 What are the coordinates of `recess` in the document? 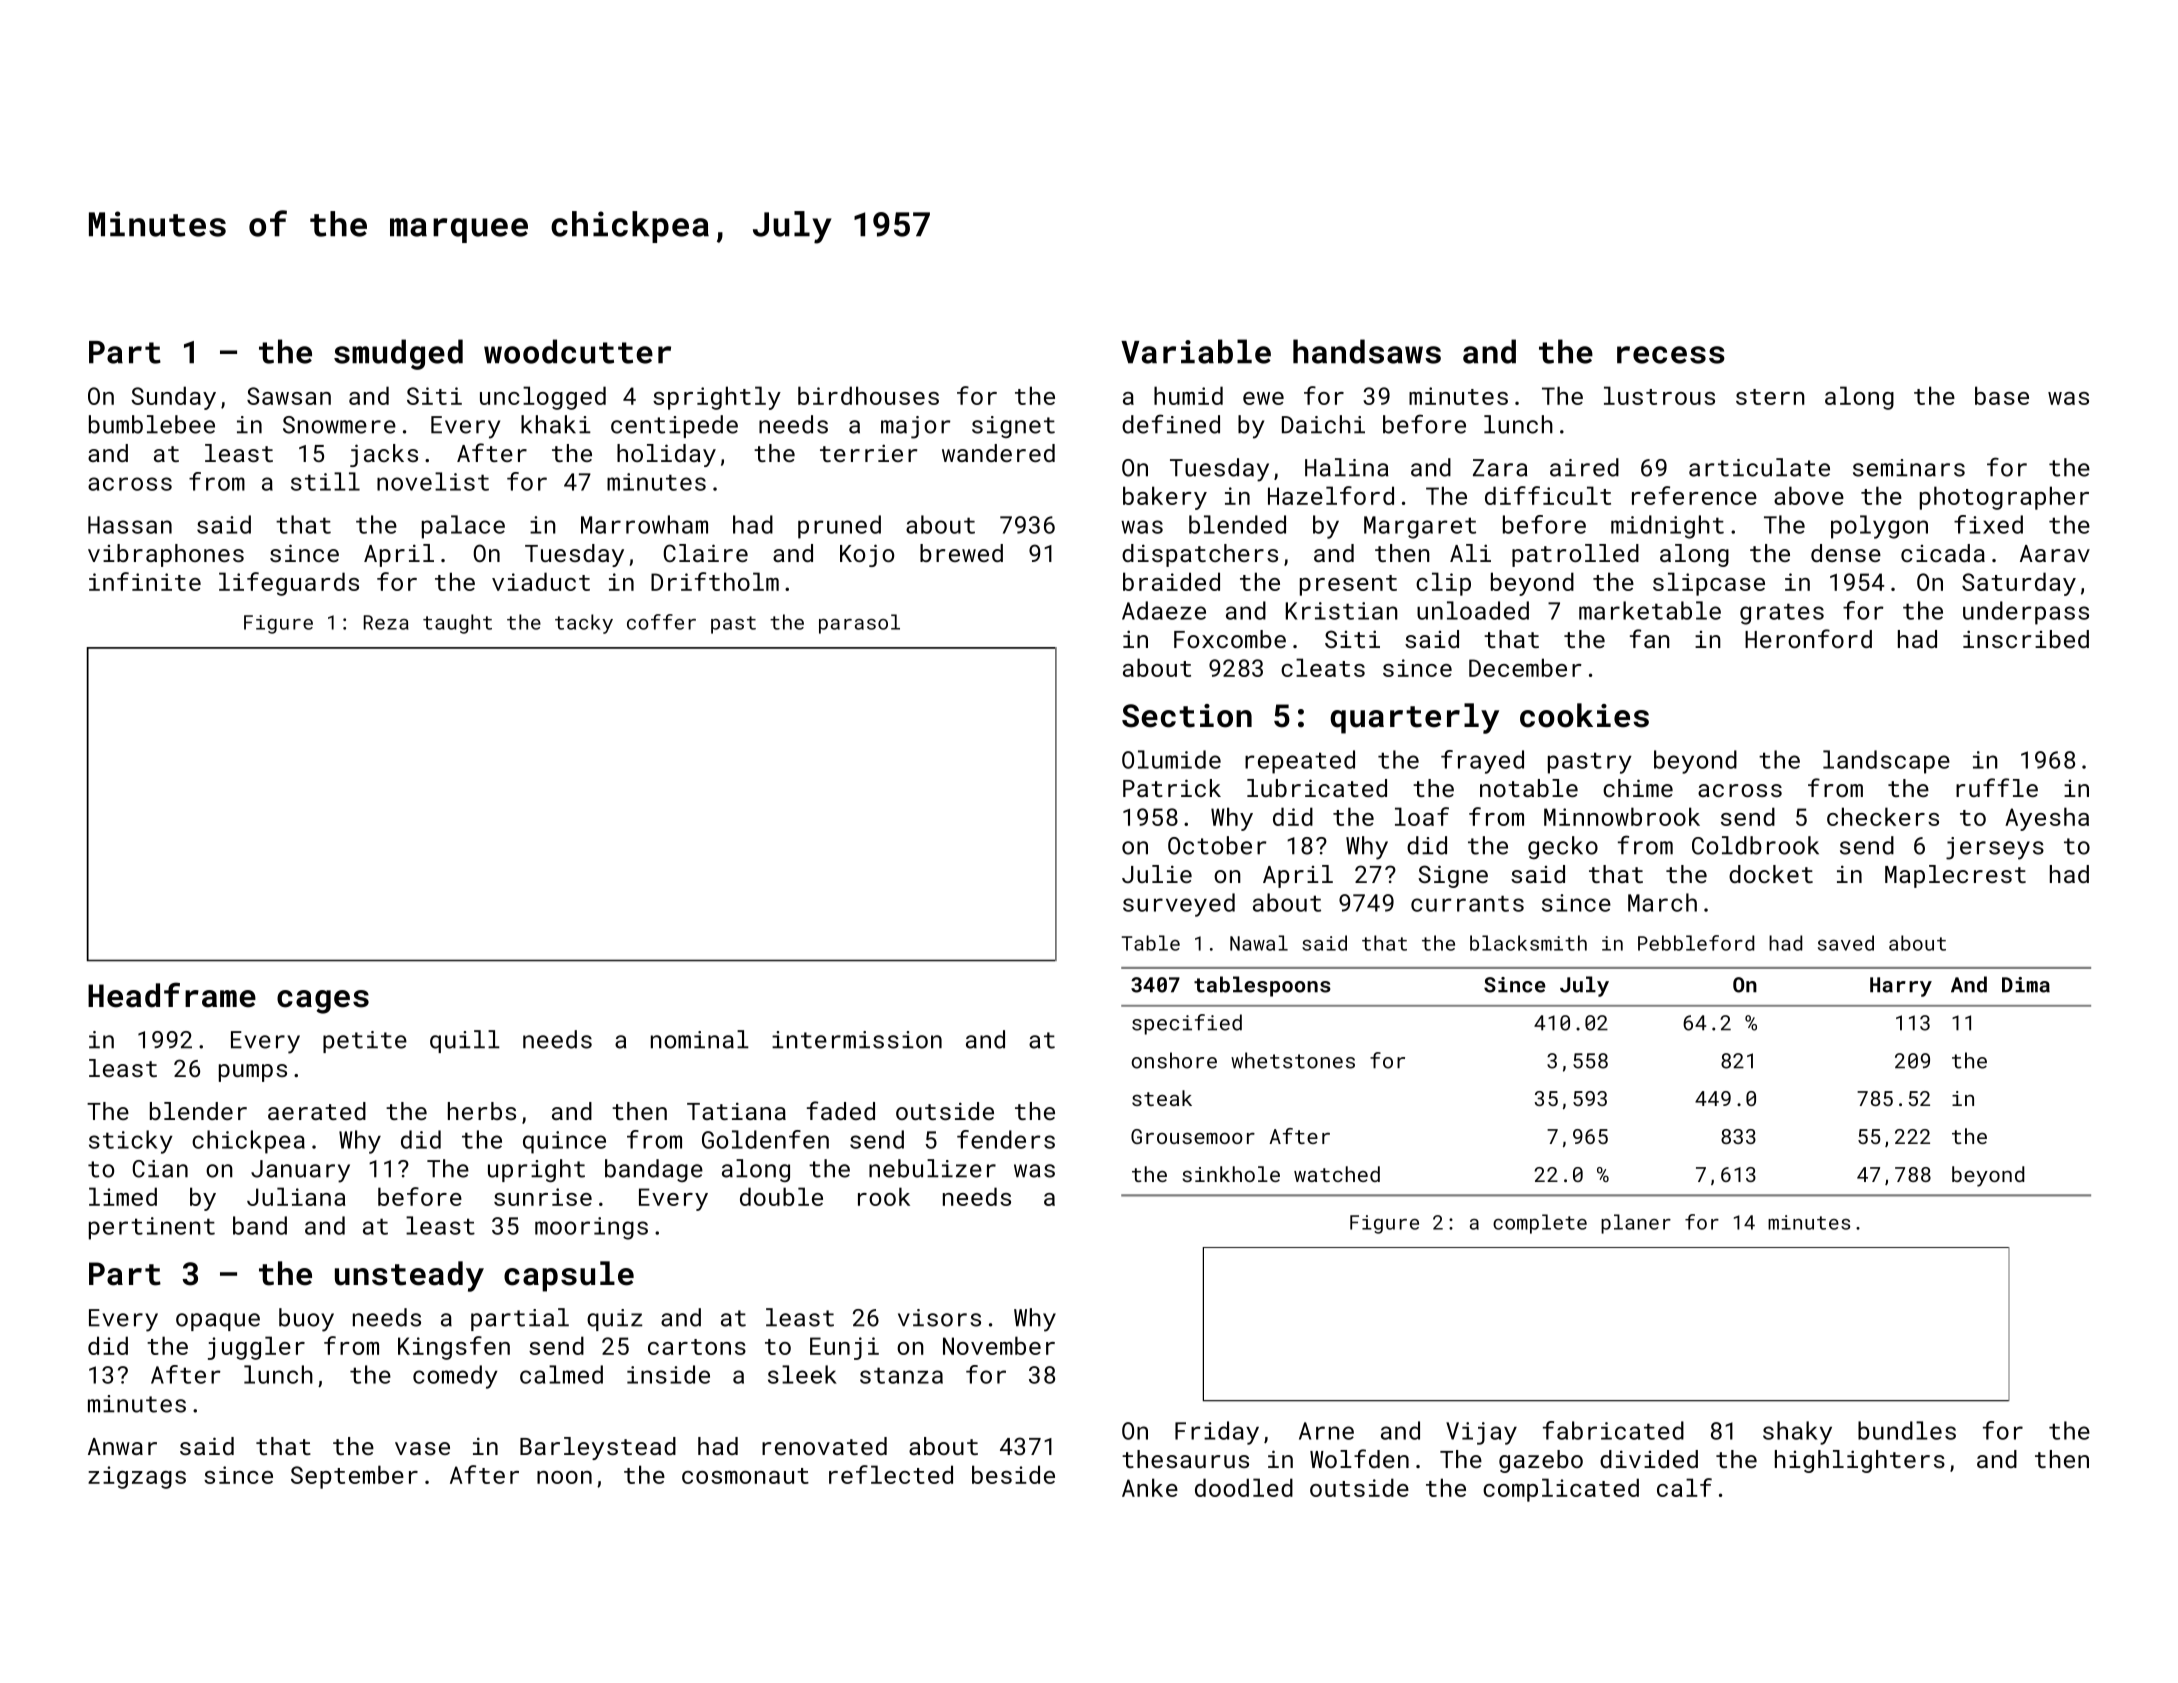 It's located at (1671, 355).
